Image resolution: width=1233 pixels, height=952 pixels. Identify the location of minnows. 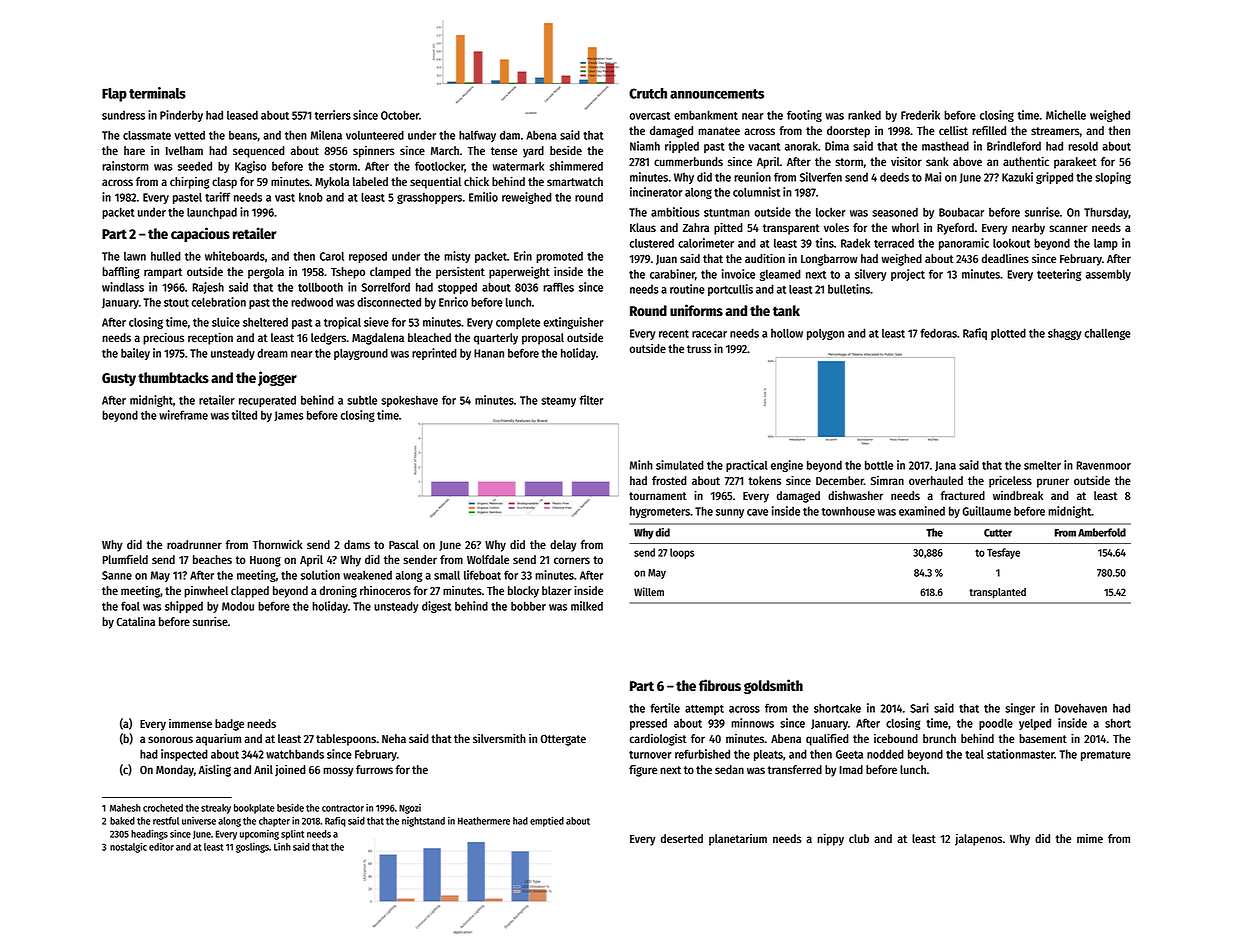
(752, 723).
